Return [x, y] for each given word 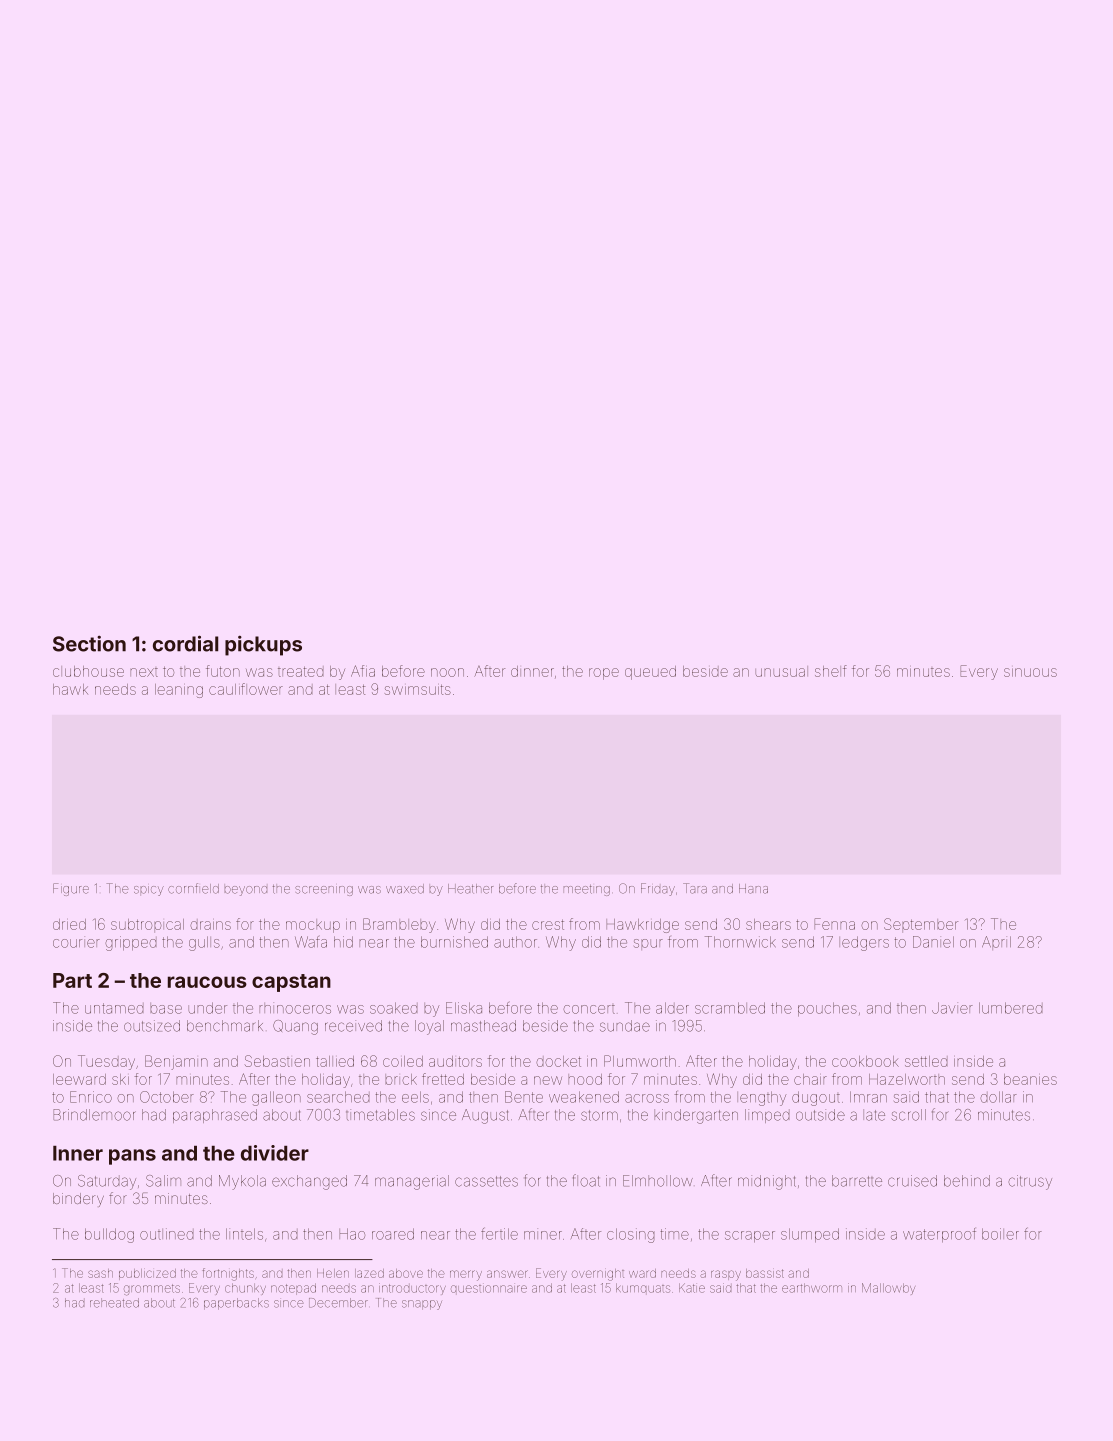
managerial [412, 1182]
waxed [405, 889]
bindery [78, 1200]
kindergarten [696, 1116]
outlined [166, 1234]
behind [967, 1181]
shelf [831, 671]
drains [210, 925]
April [996, 943]
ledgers [864, 943]
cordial [185, 643]
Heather [470, 889]
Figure [71, 889]
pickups [263, 645]
